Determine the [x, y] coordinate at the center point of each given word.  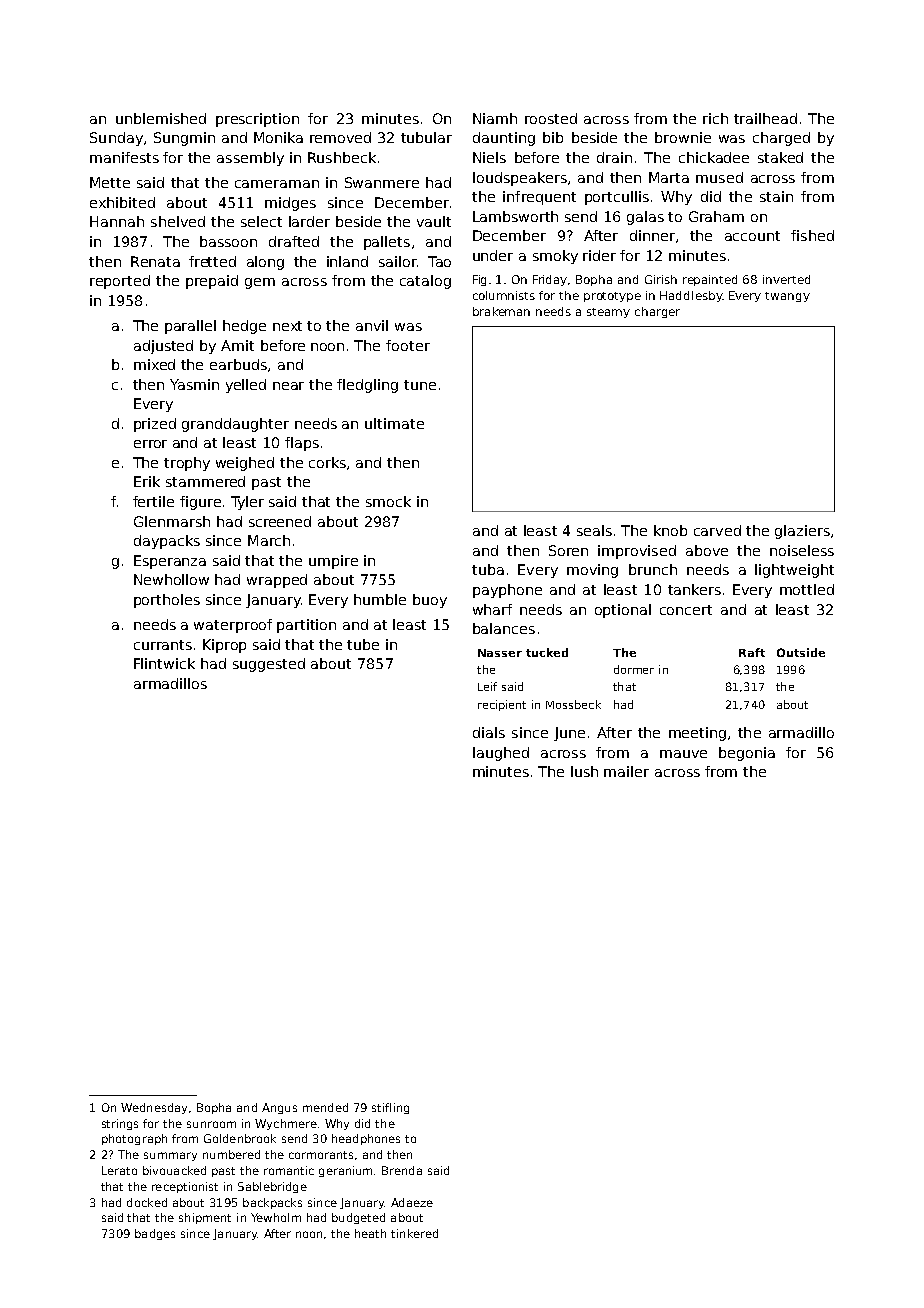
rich [715, 118]
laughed [501, 754]
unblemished [161, 118]
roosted [551, 118]
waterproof [233, 626]
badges [155, 1234]
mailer [626, 771]
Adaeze [412, 1202]
